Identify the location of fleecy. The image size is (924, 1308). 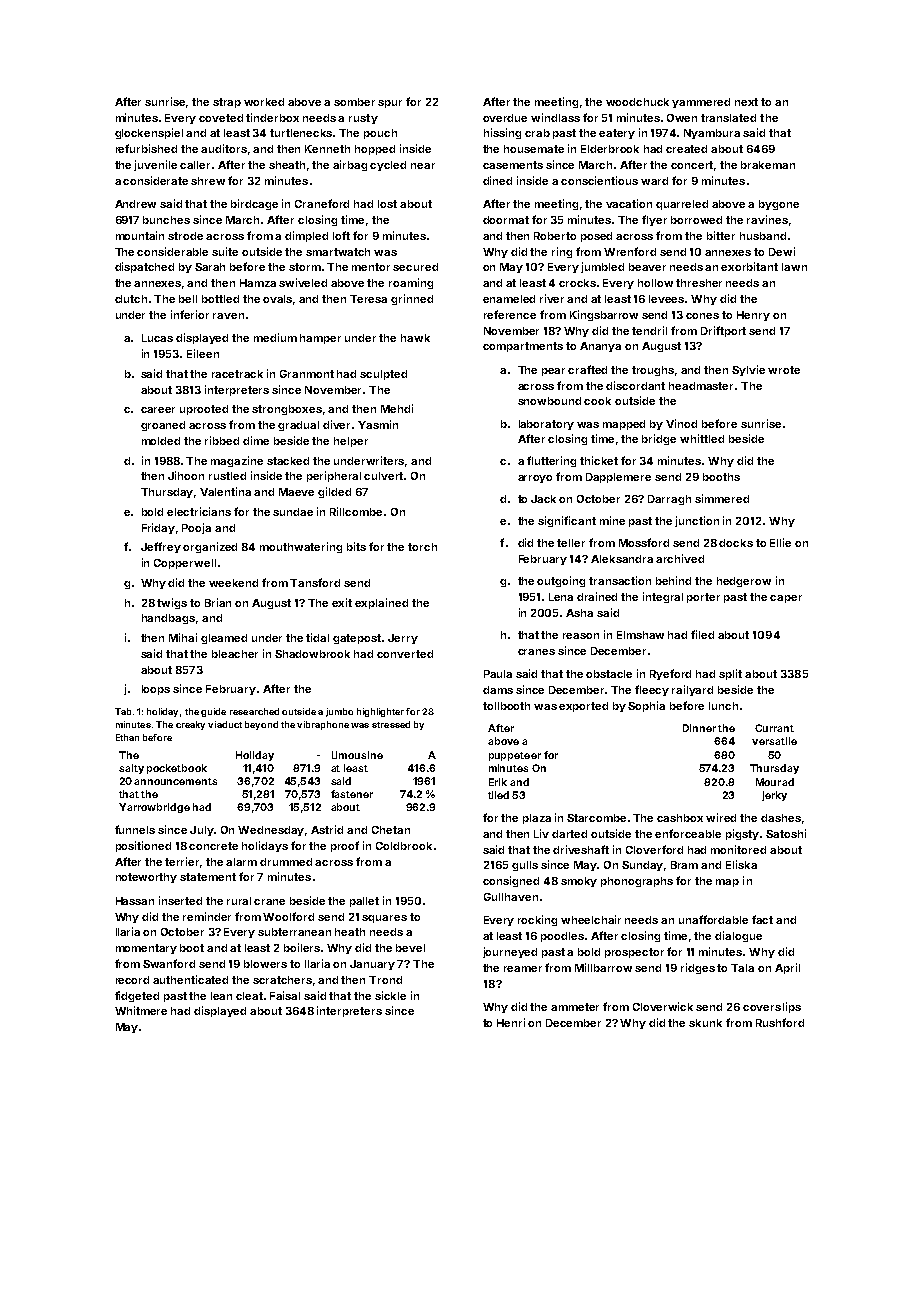
(652, 690).
